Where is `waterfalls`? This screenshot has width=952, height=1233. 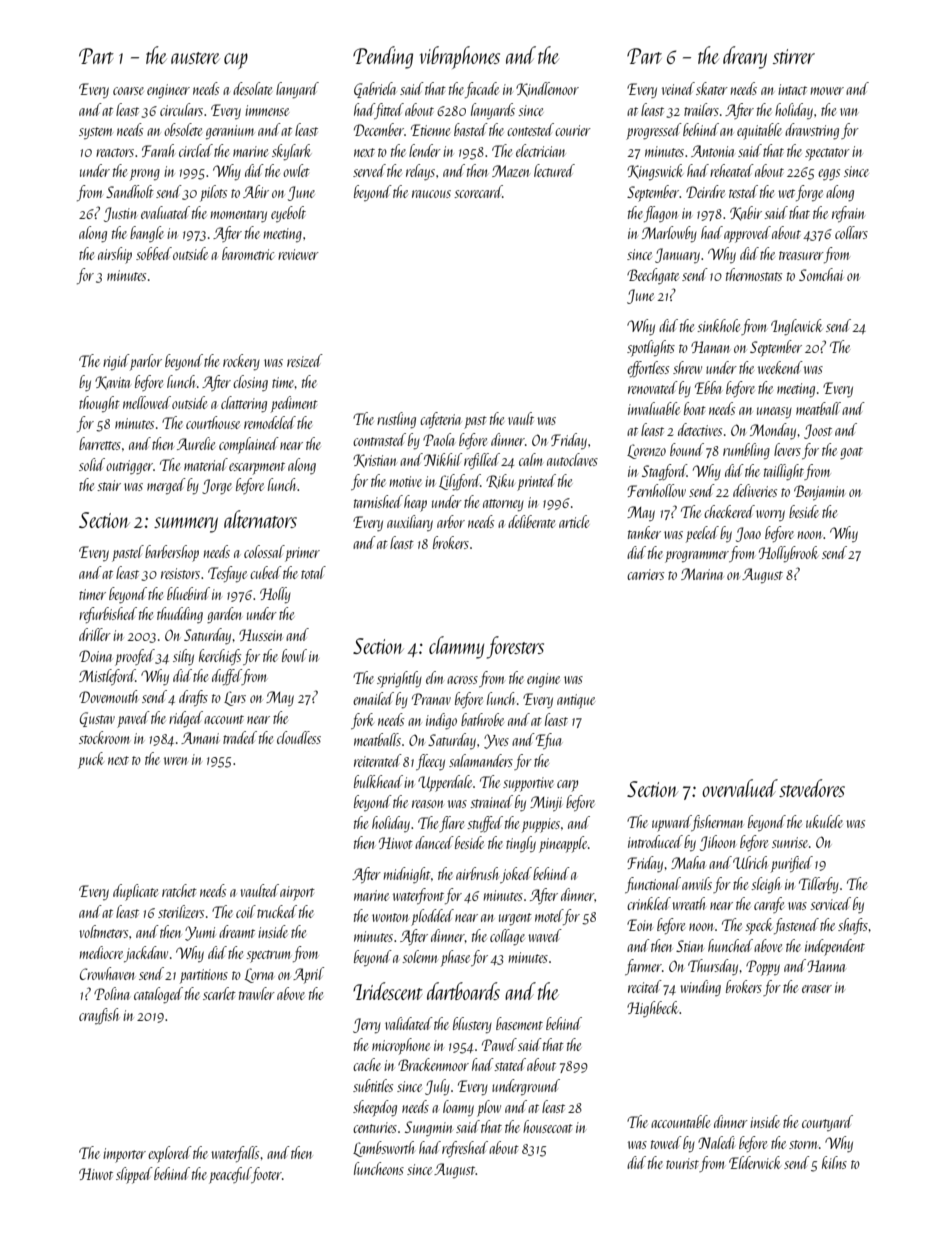
waterfalls is located at coordinates (235, 1154).
